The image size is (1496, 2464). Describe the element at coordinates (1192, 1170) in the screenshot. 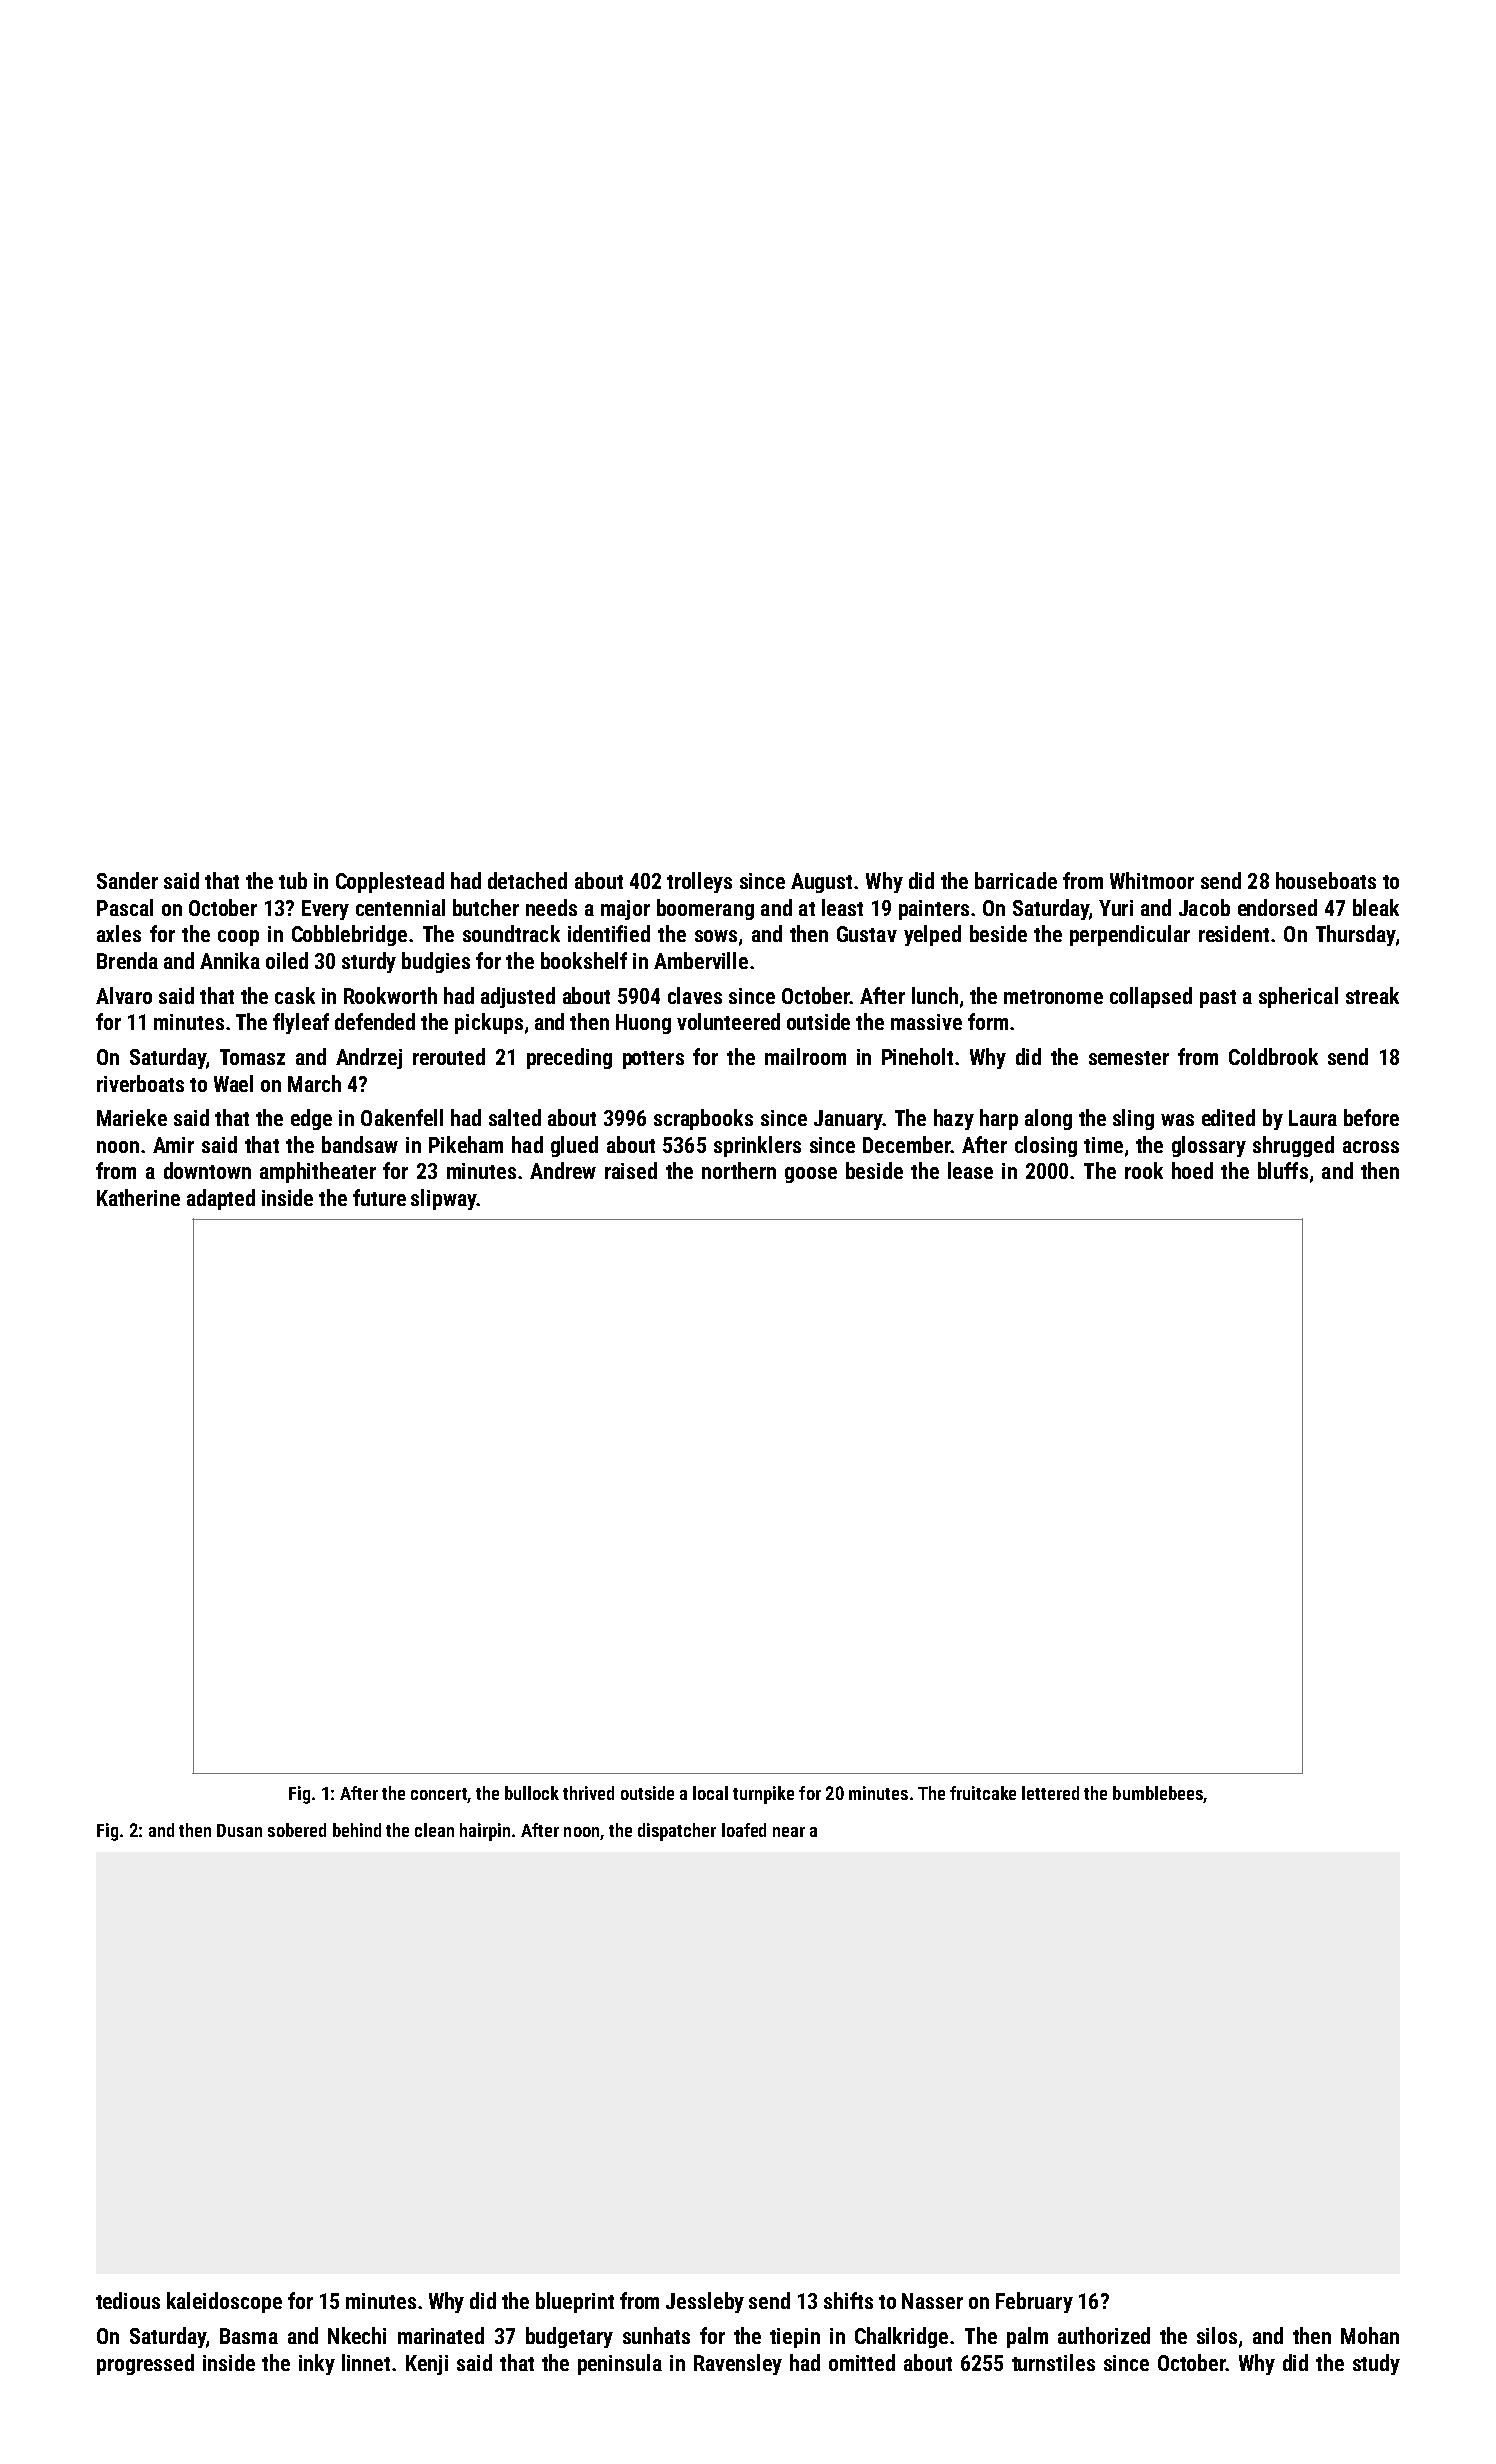

I see `hoed` at that location.
